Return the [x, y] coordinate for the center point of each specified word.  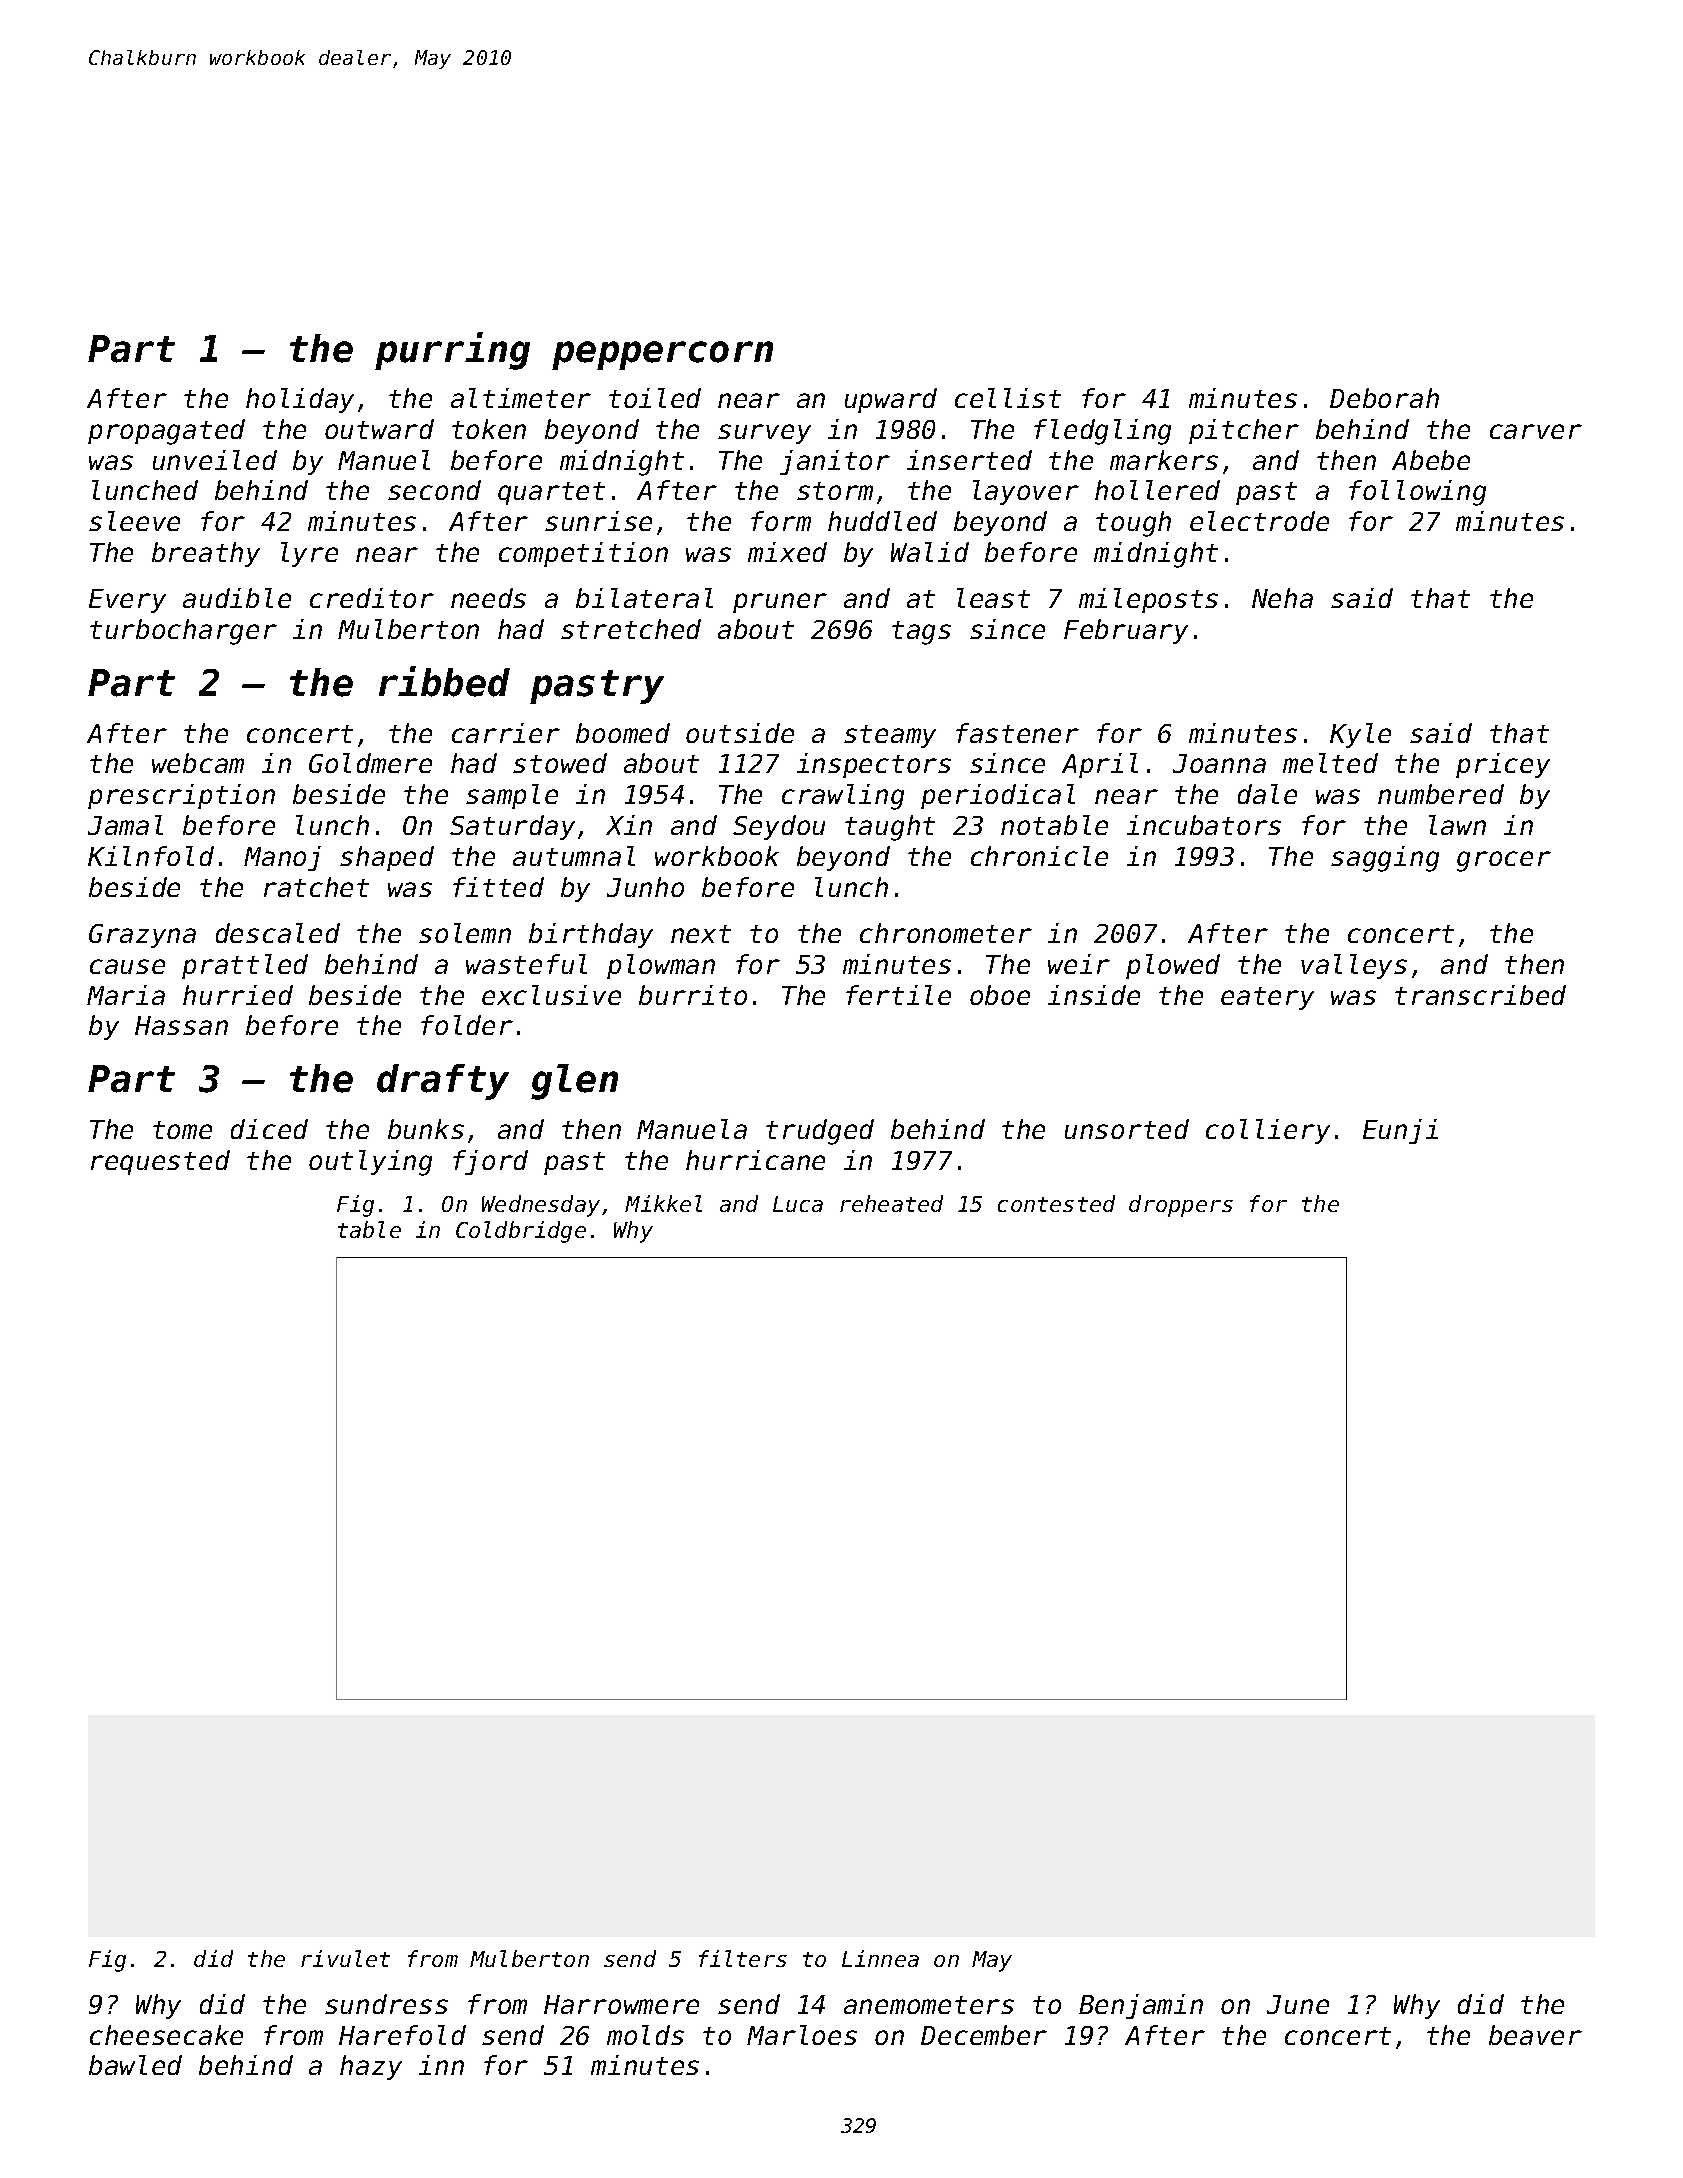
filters [743, 1958]
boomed [623, 733]
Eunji [1400, 1131]
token [489, 429]
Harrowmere [621, 2004]
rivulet [345, 1958]
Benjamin [1141, 2006]
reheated [891, 1203]
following [1417, 493]
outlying [370, 1163]
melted [1330, 763]
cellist [1008, 398]
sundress [386, 2004]
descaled [278, 933]
